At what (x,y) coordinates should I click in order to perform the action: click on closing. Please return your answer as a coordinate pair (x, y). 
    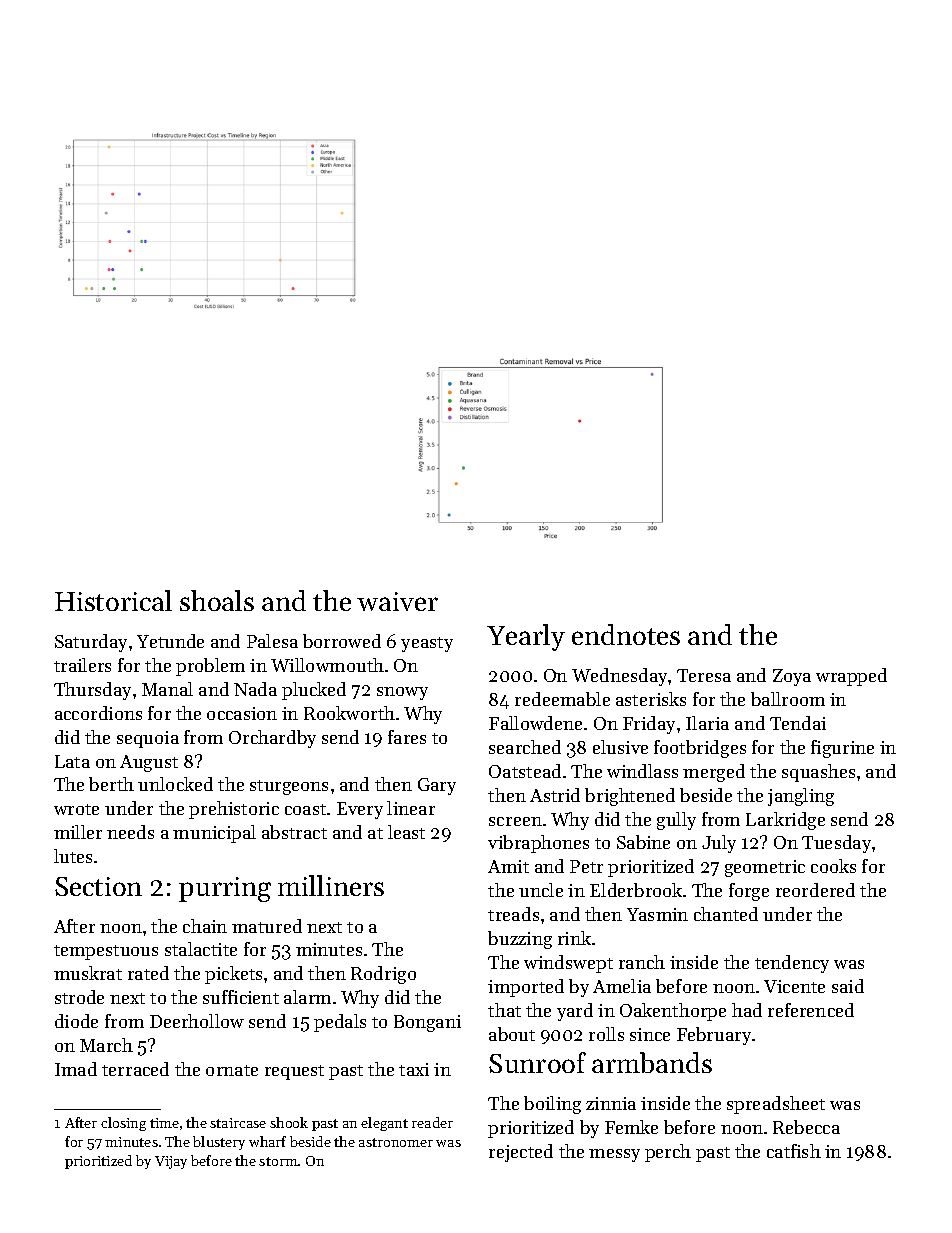
    Looking at the image, I should click on (123, 1124).
